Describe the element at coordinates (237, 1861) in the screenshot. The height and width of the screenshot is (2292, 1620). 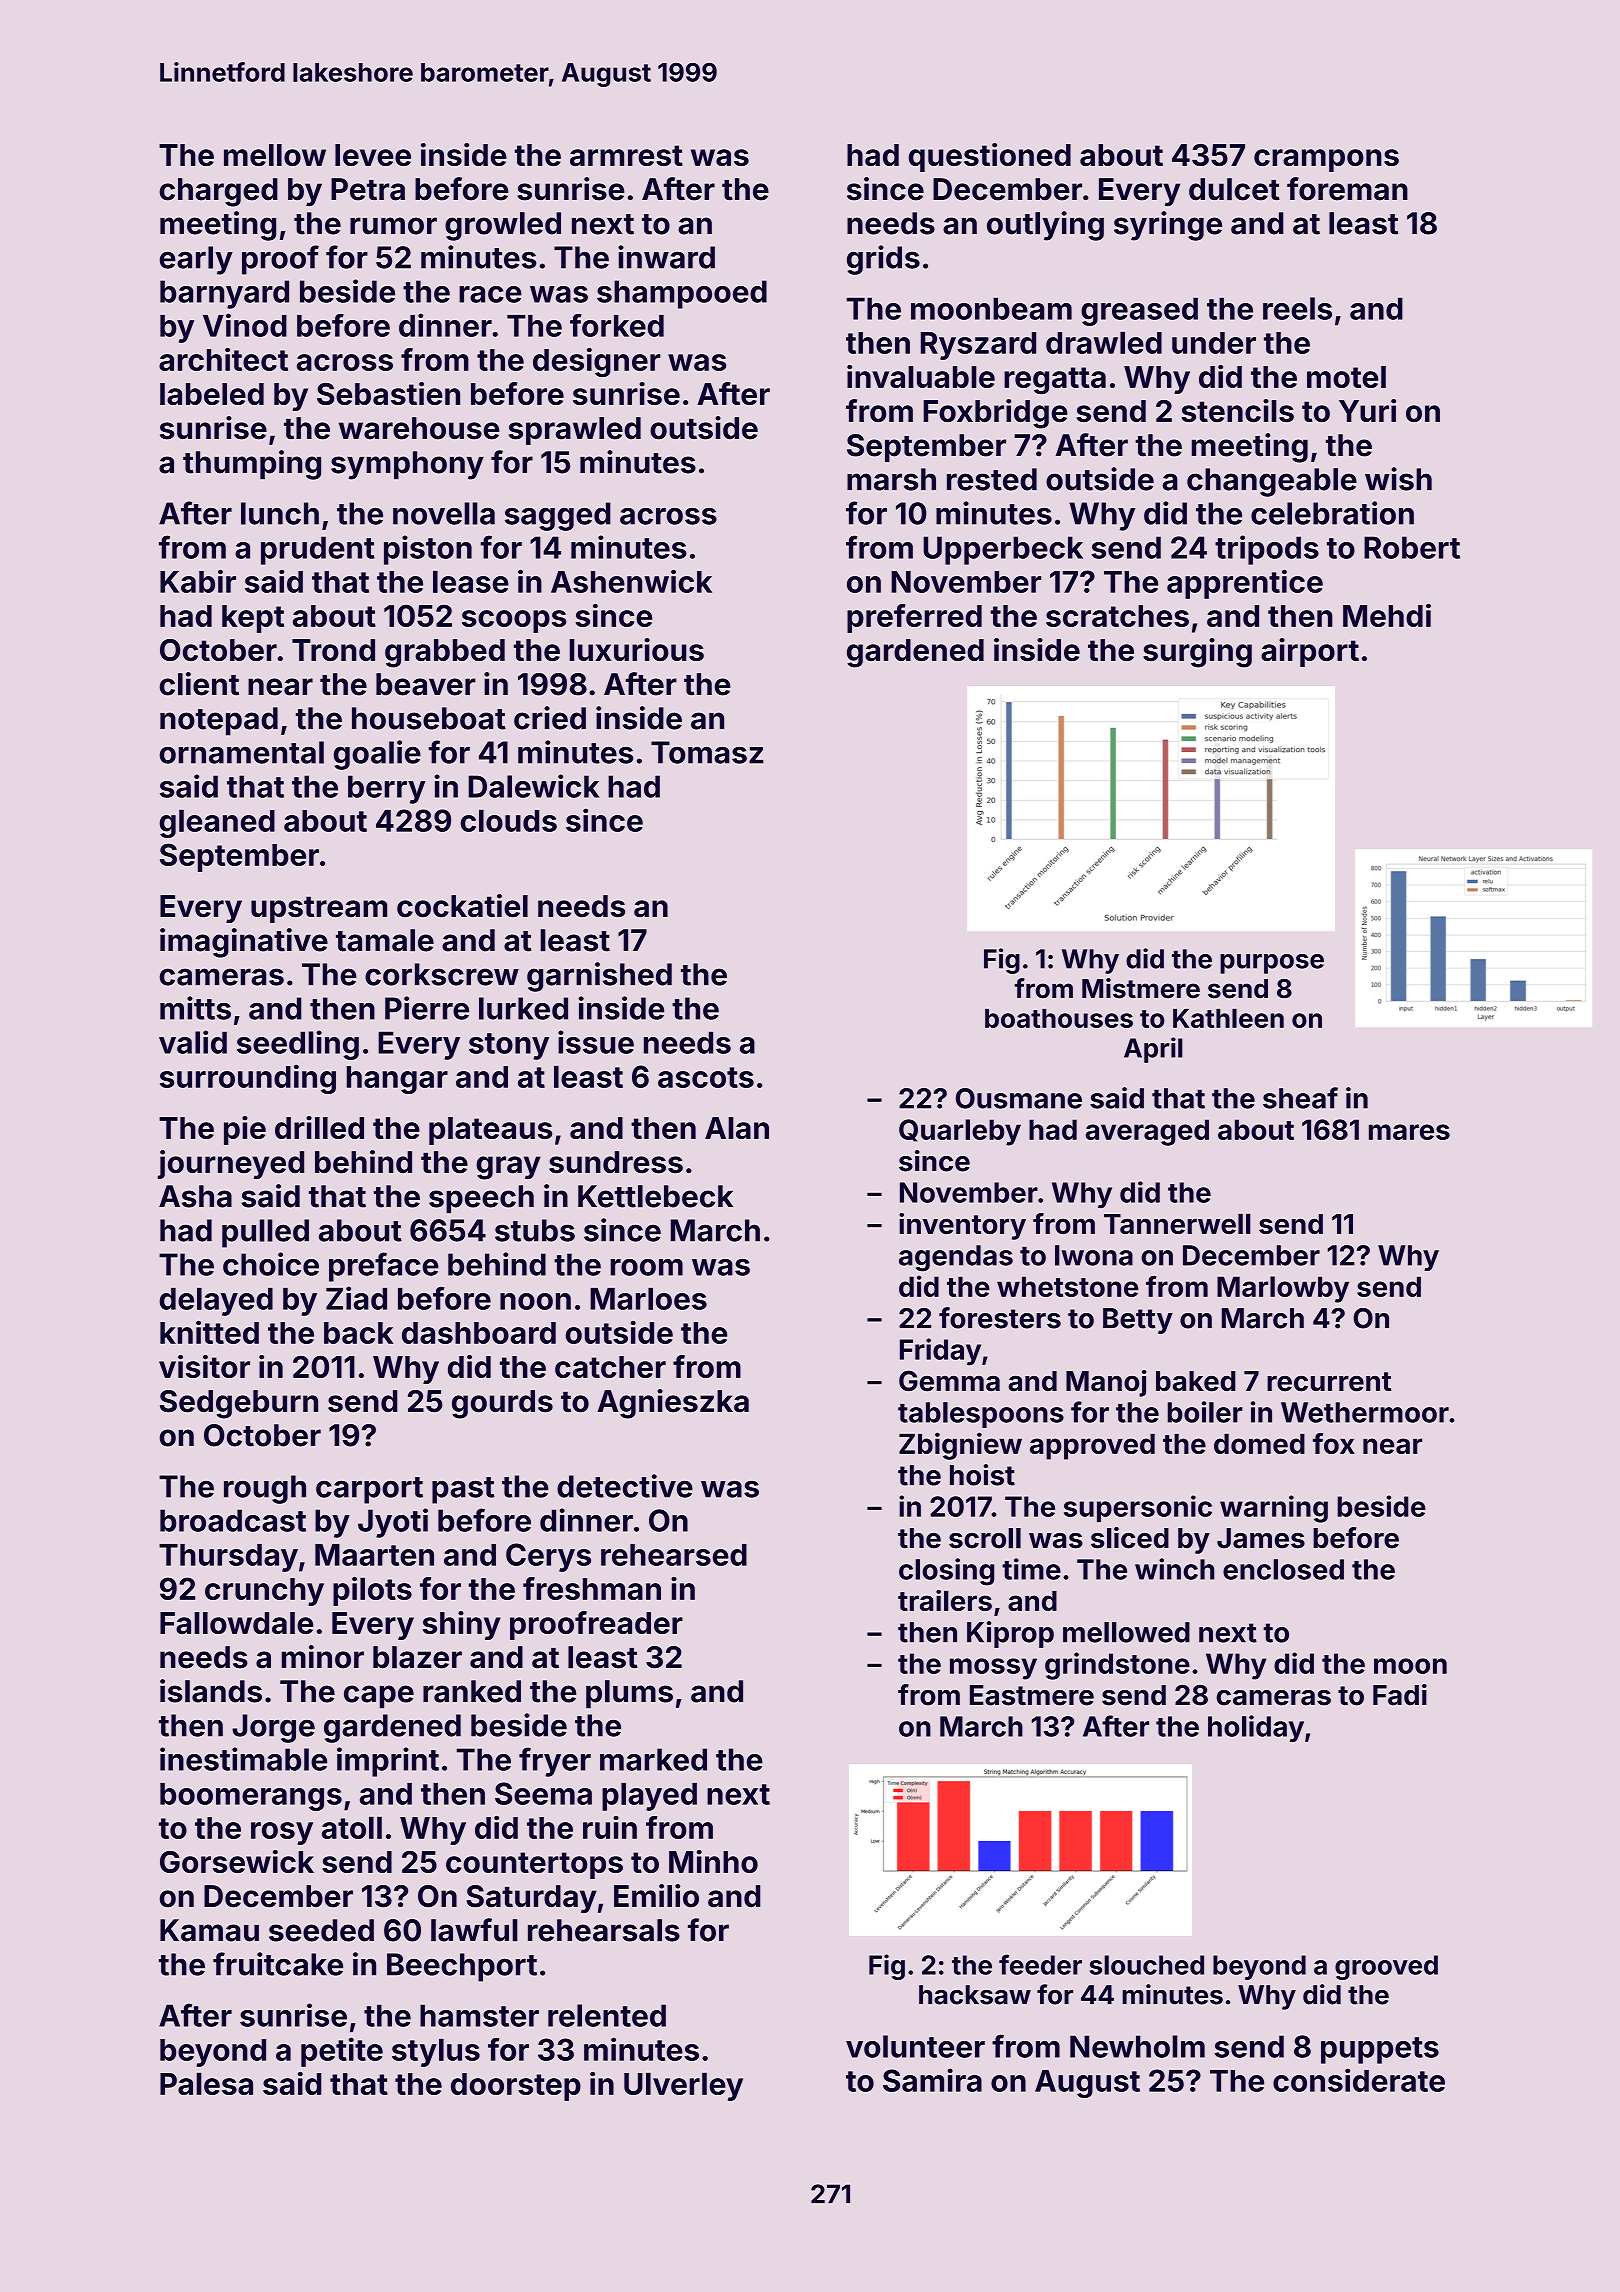
I see `Gorsewick` at that location.
